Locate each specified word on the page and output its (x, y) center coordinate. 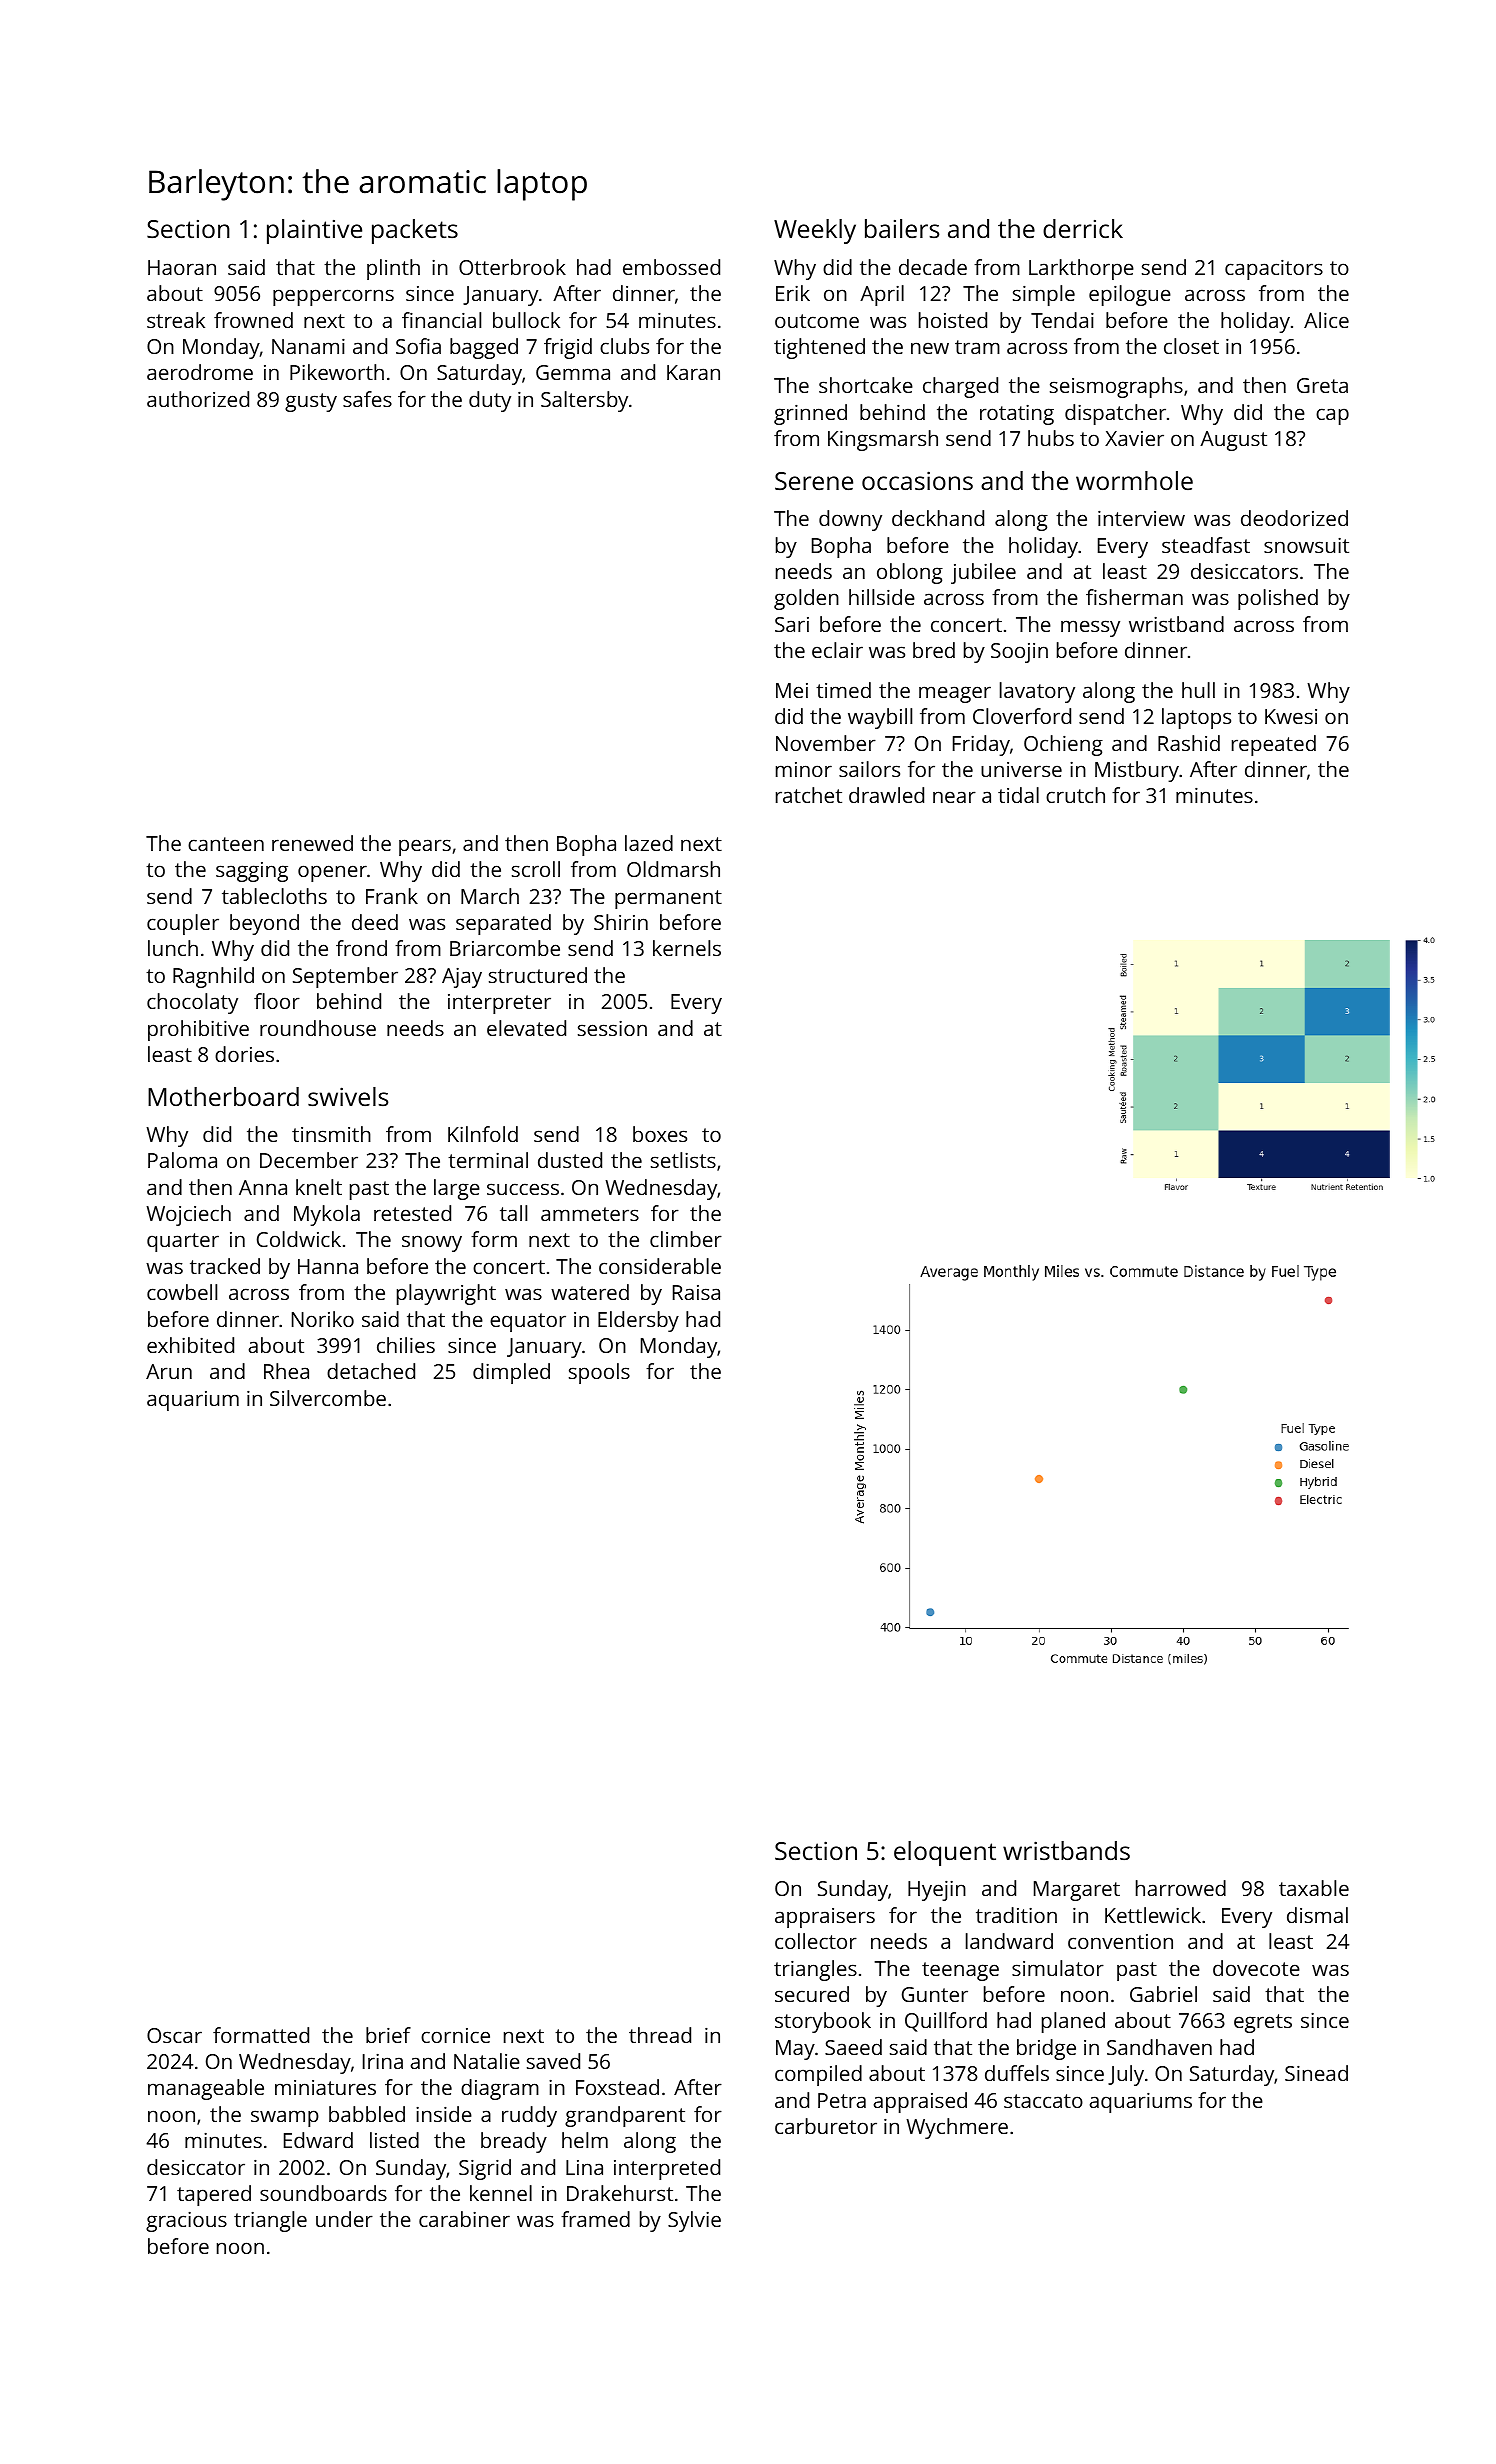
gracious (186, 2222)
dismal (1317, 1915)
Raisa (696, 1292)
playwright (446, 1294)
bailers (902, 228)
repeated (1274, 745)
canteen (226, 844)
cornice (455, 2035)
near (954, 797)
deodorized (1294, 518)
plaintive (314, 231)
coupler (183, 924)
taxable (1314, 1888)
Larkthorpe (1081, 269)
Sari (792, 624)
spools (599, 1373)
